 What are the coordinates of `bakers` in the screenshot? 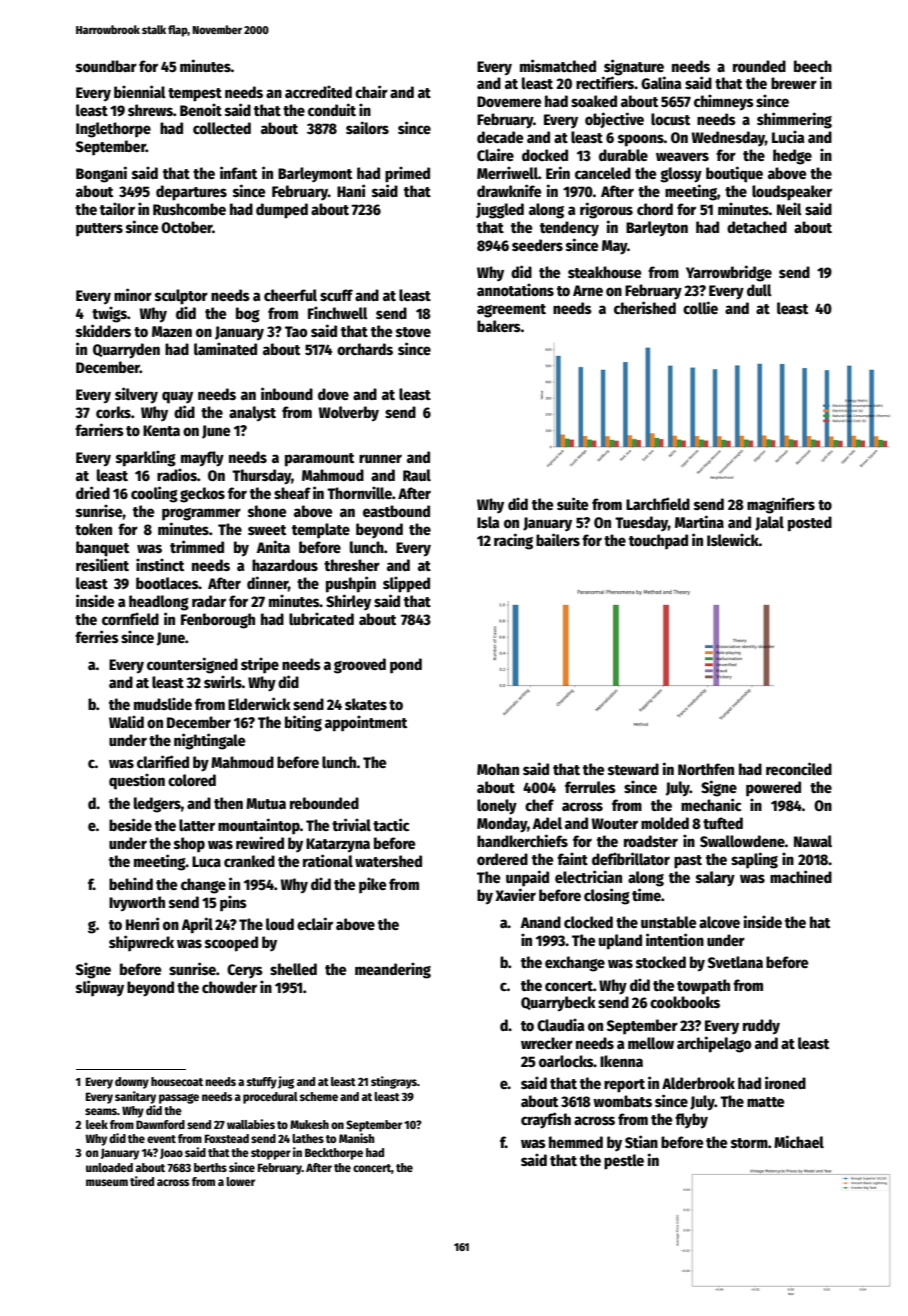 It's located at (499, 326).
